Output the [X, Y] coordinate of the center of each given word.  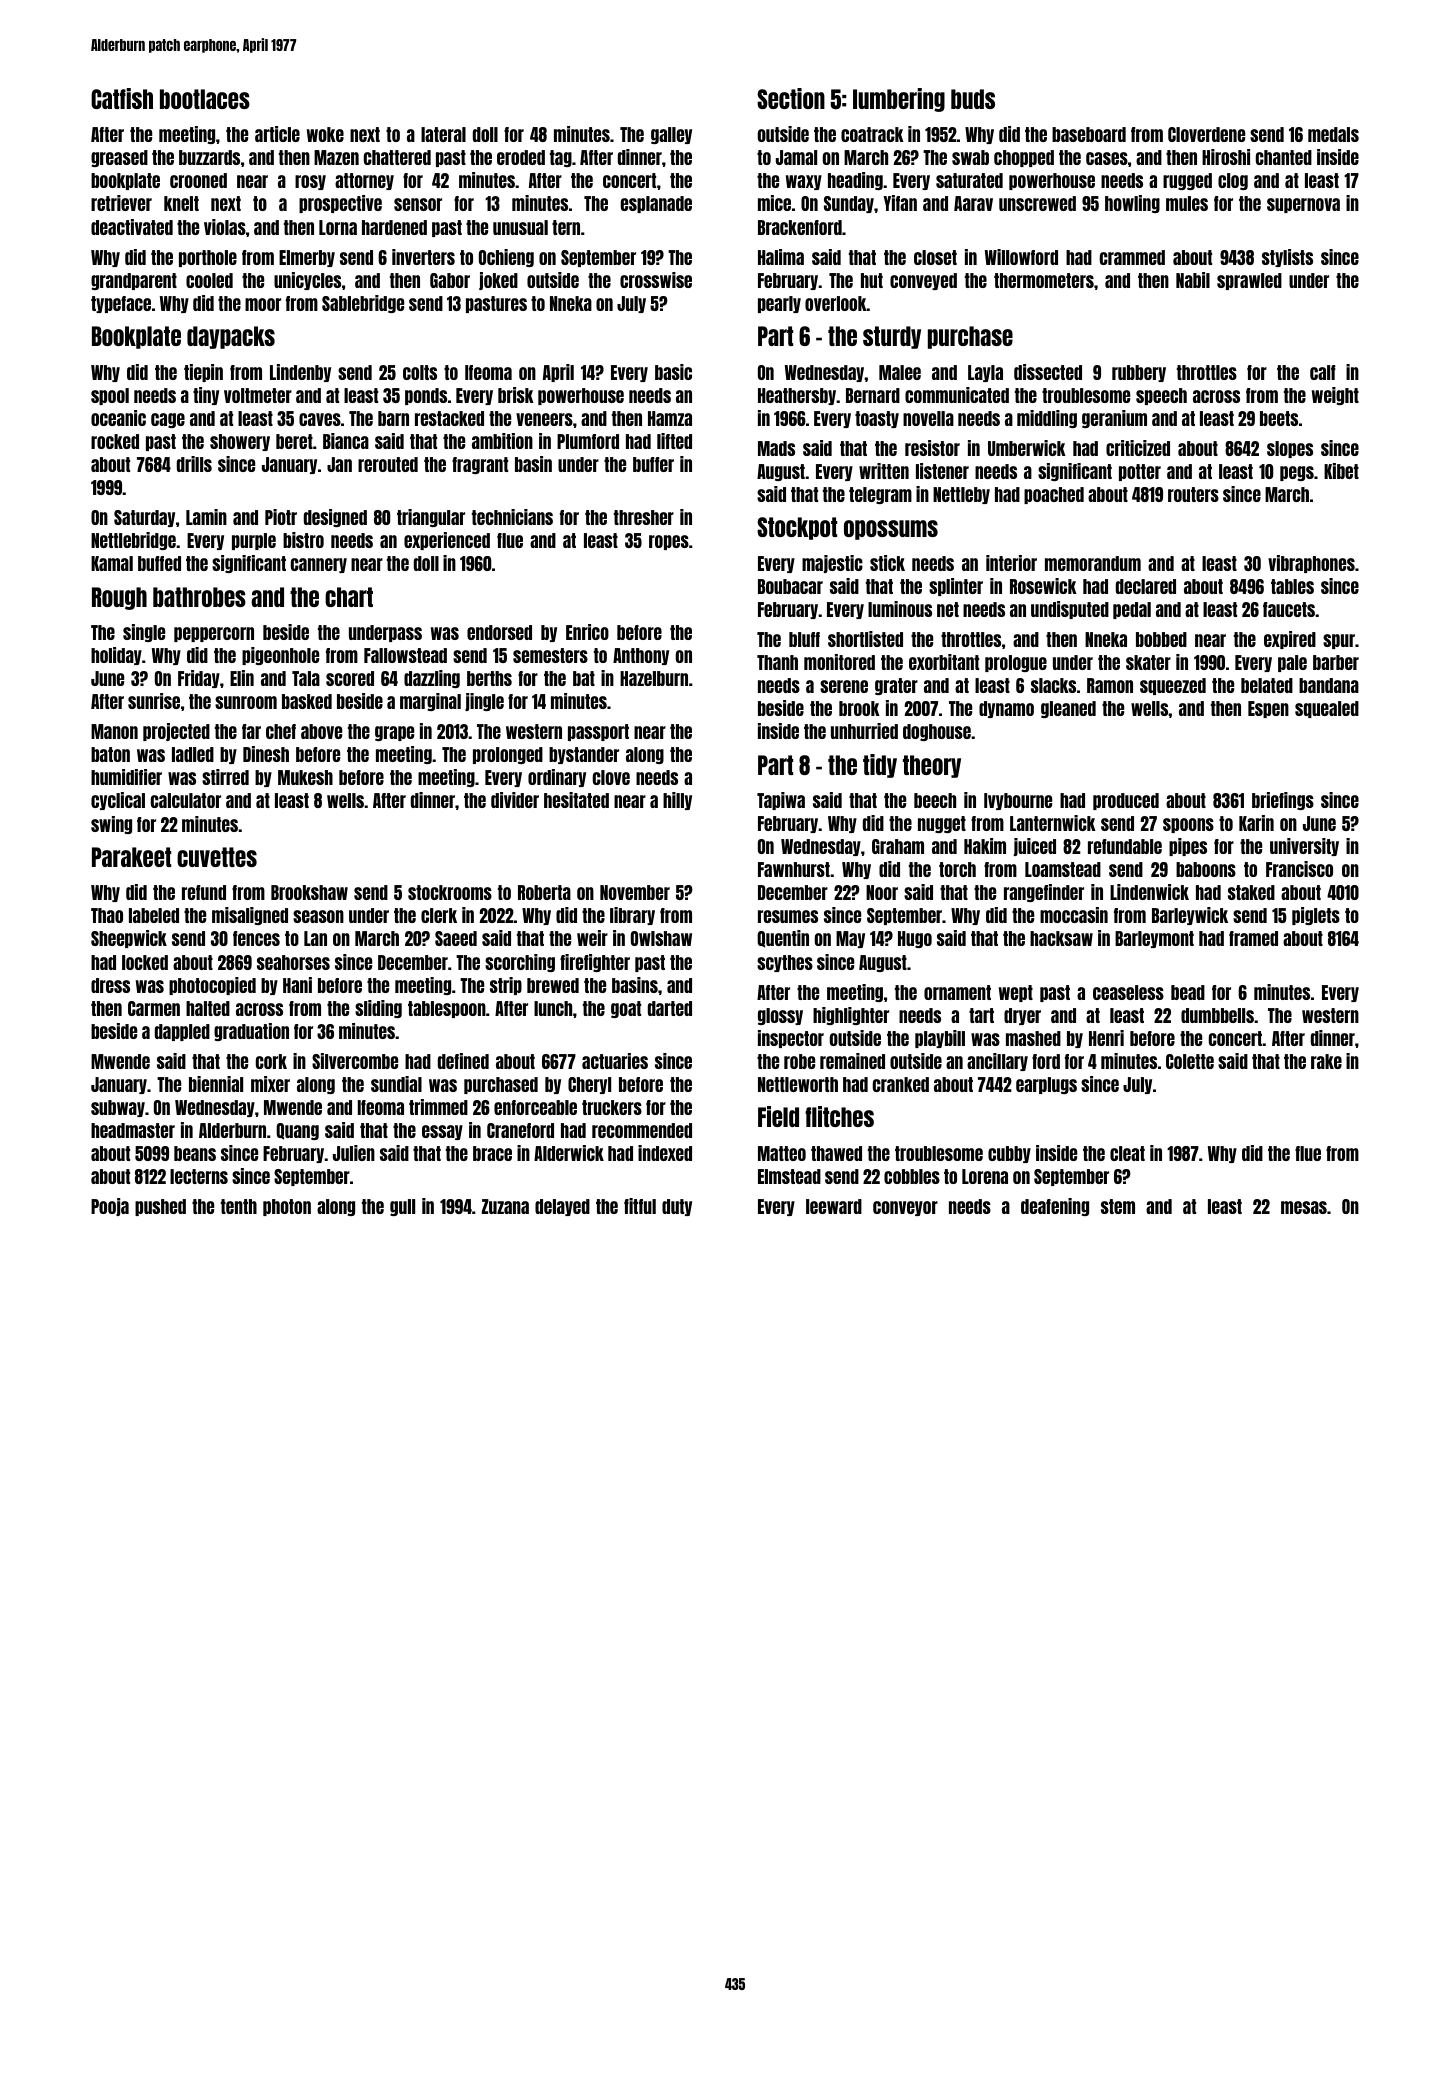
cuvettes [217, 857]
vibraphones [1311, 564]
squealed [1327, 709]
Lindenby [300, 373]
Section [791, 98]
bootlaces [205, 99]
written [884, 471]
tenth [239, 1206]
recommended [642, 1130]
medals [1333, 134]
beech [935, 800]
